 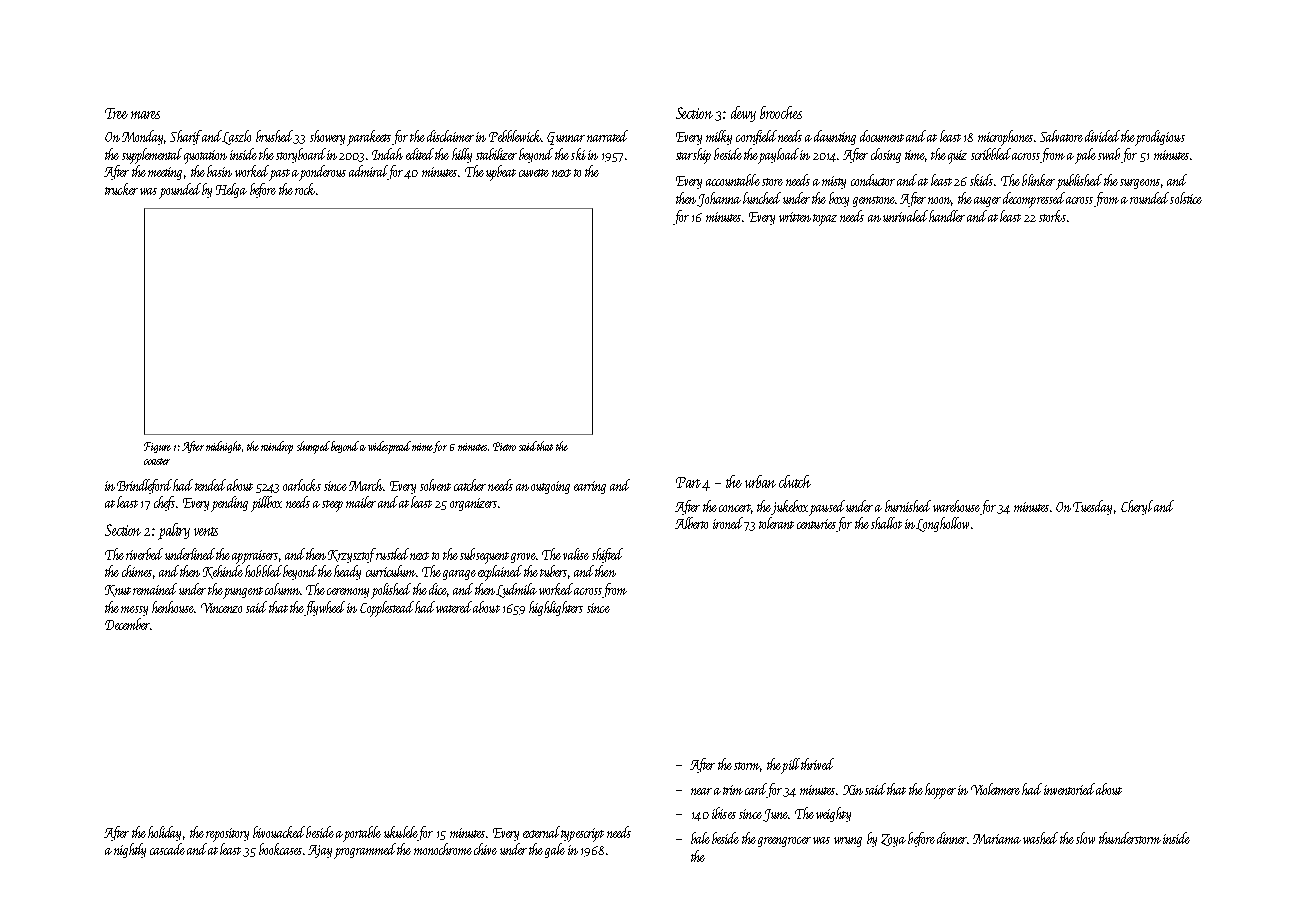 I want to click on near, so click(x=701, y=791).
